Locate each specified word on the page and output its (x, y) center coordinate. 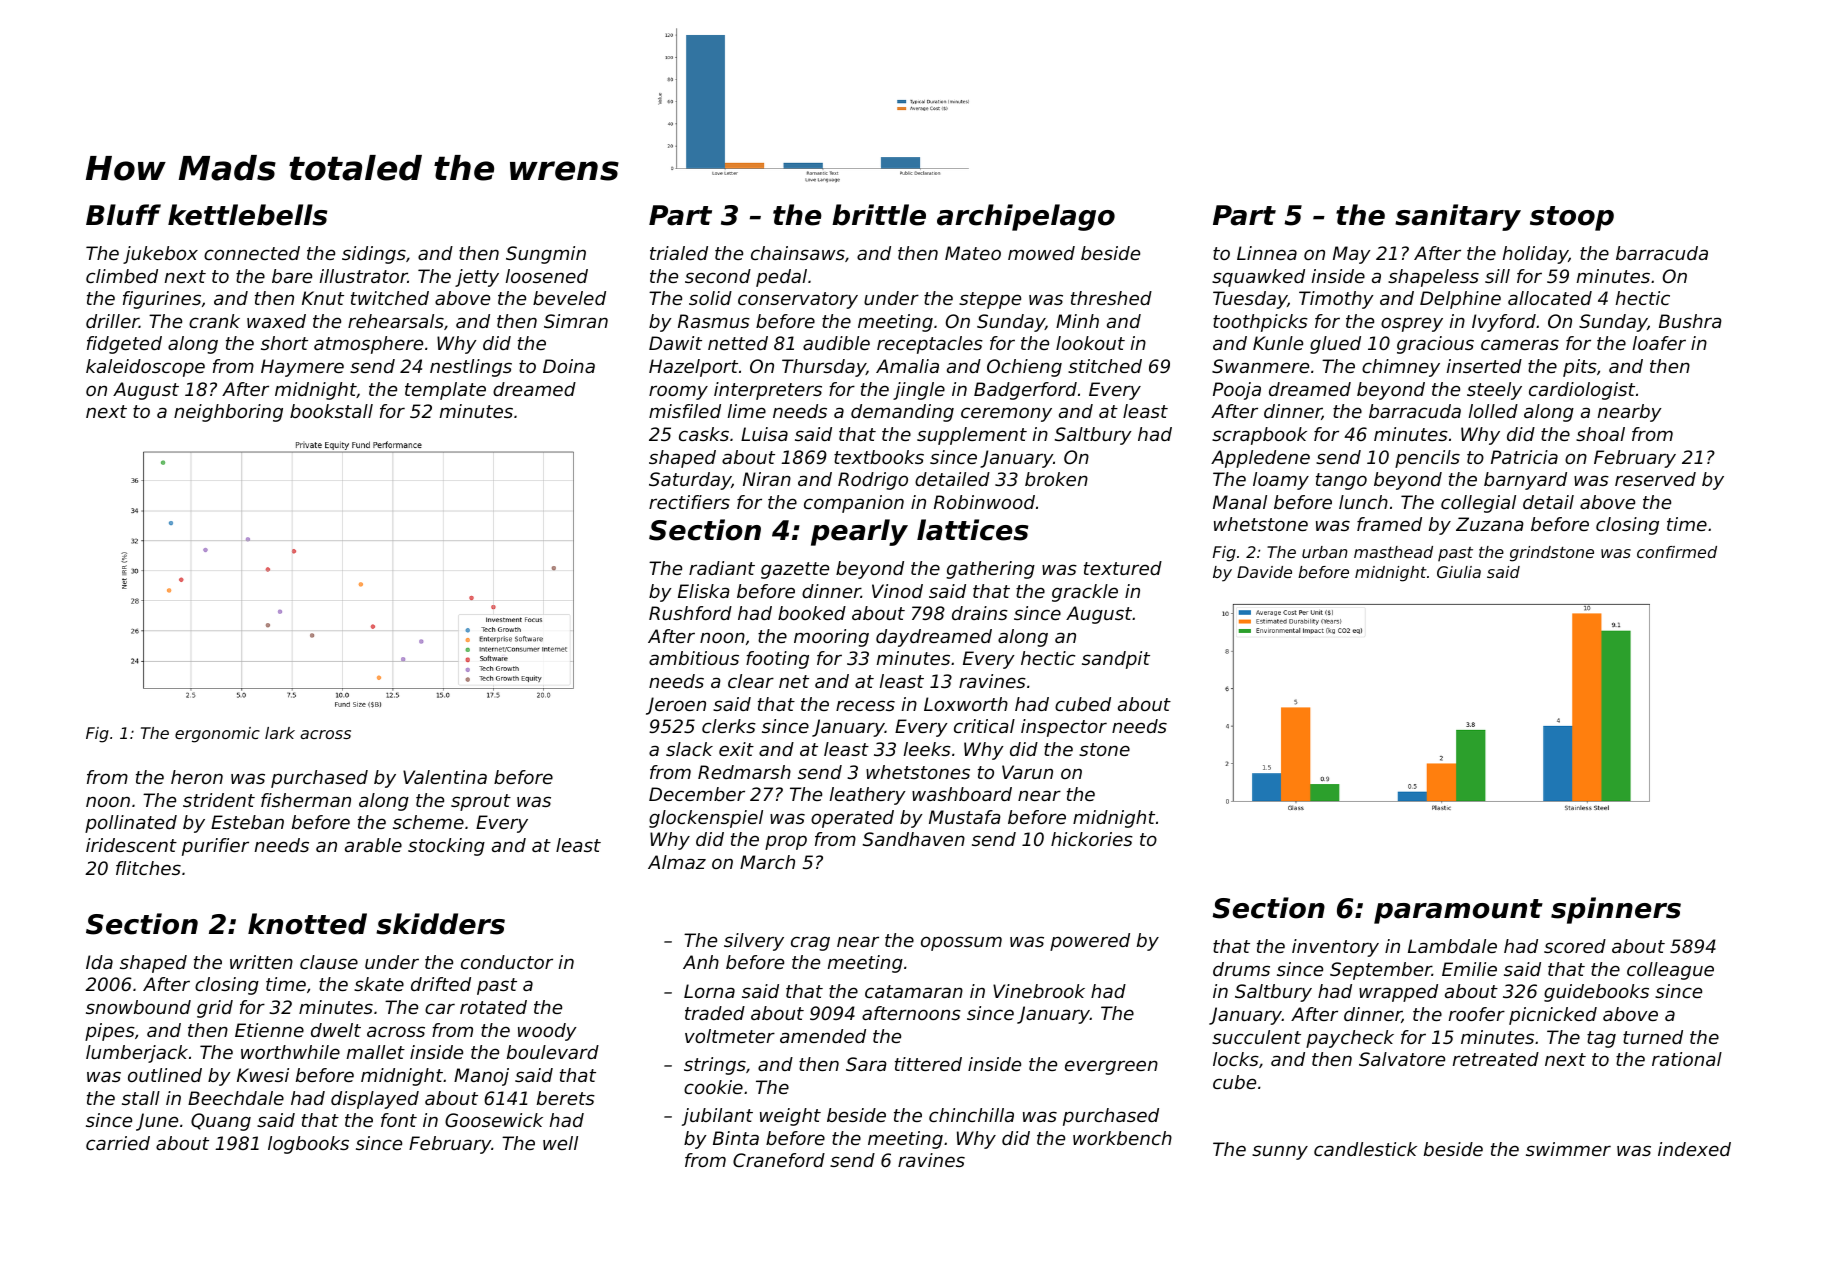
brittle (879, 215)
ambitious (694, 658)
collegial (1478, 504)
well (560, 1143)
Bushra (1690, 321)
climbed (122, 276)
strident (219, 800)
